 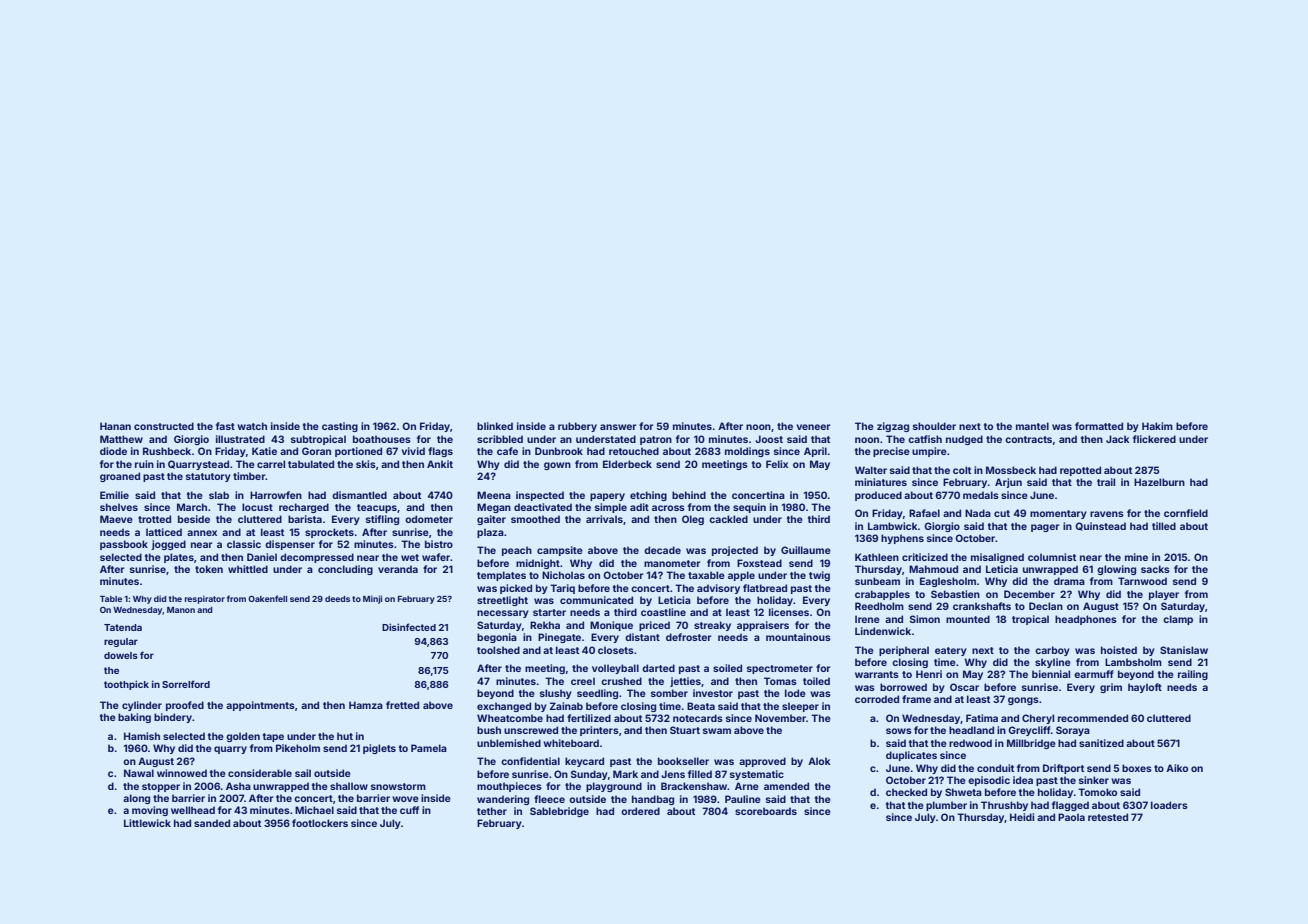 I want to click on answer, so click(x=618, y=427).
